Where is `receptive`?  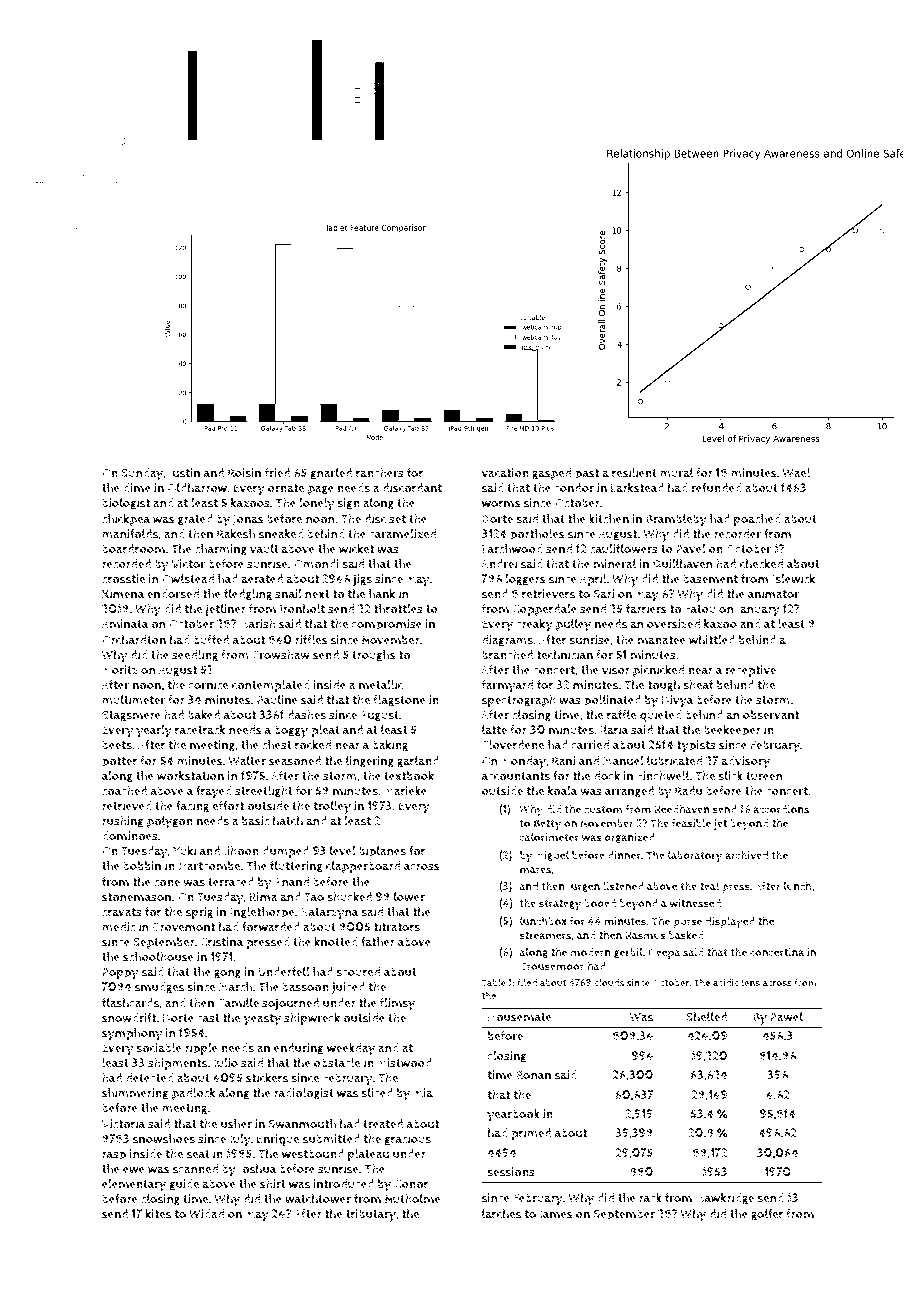
receptive is located at coordinates (750, 671).
